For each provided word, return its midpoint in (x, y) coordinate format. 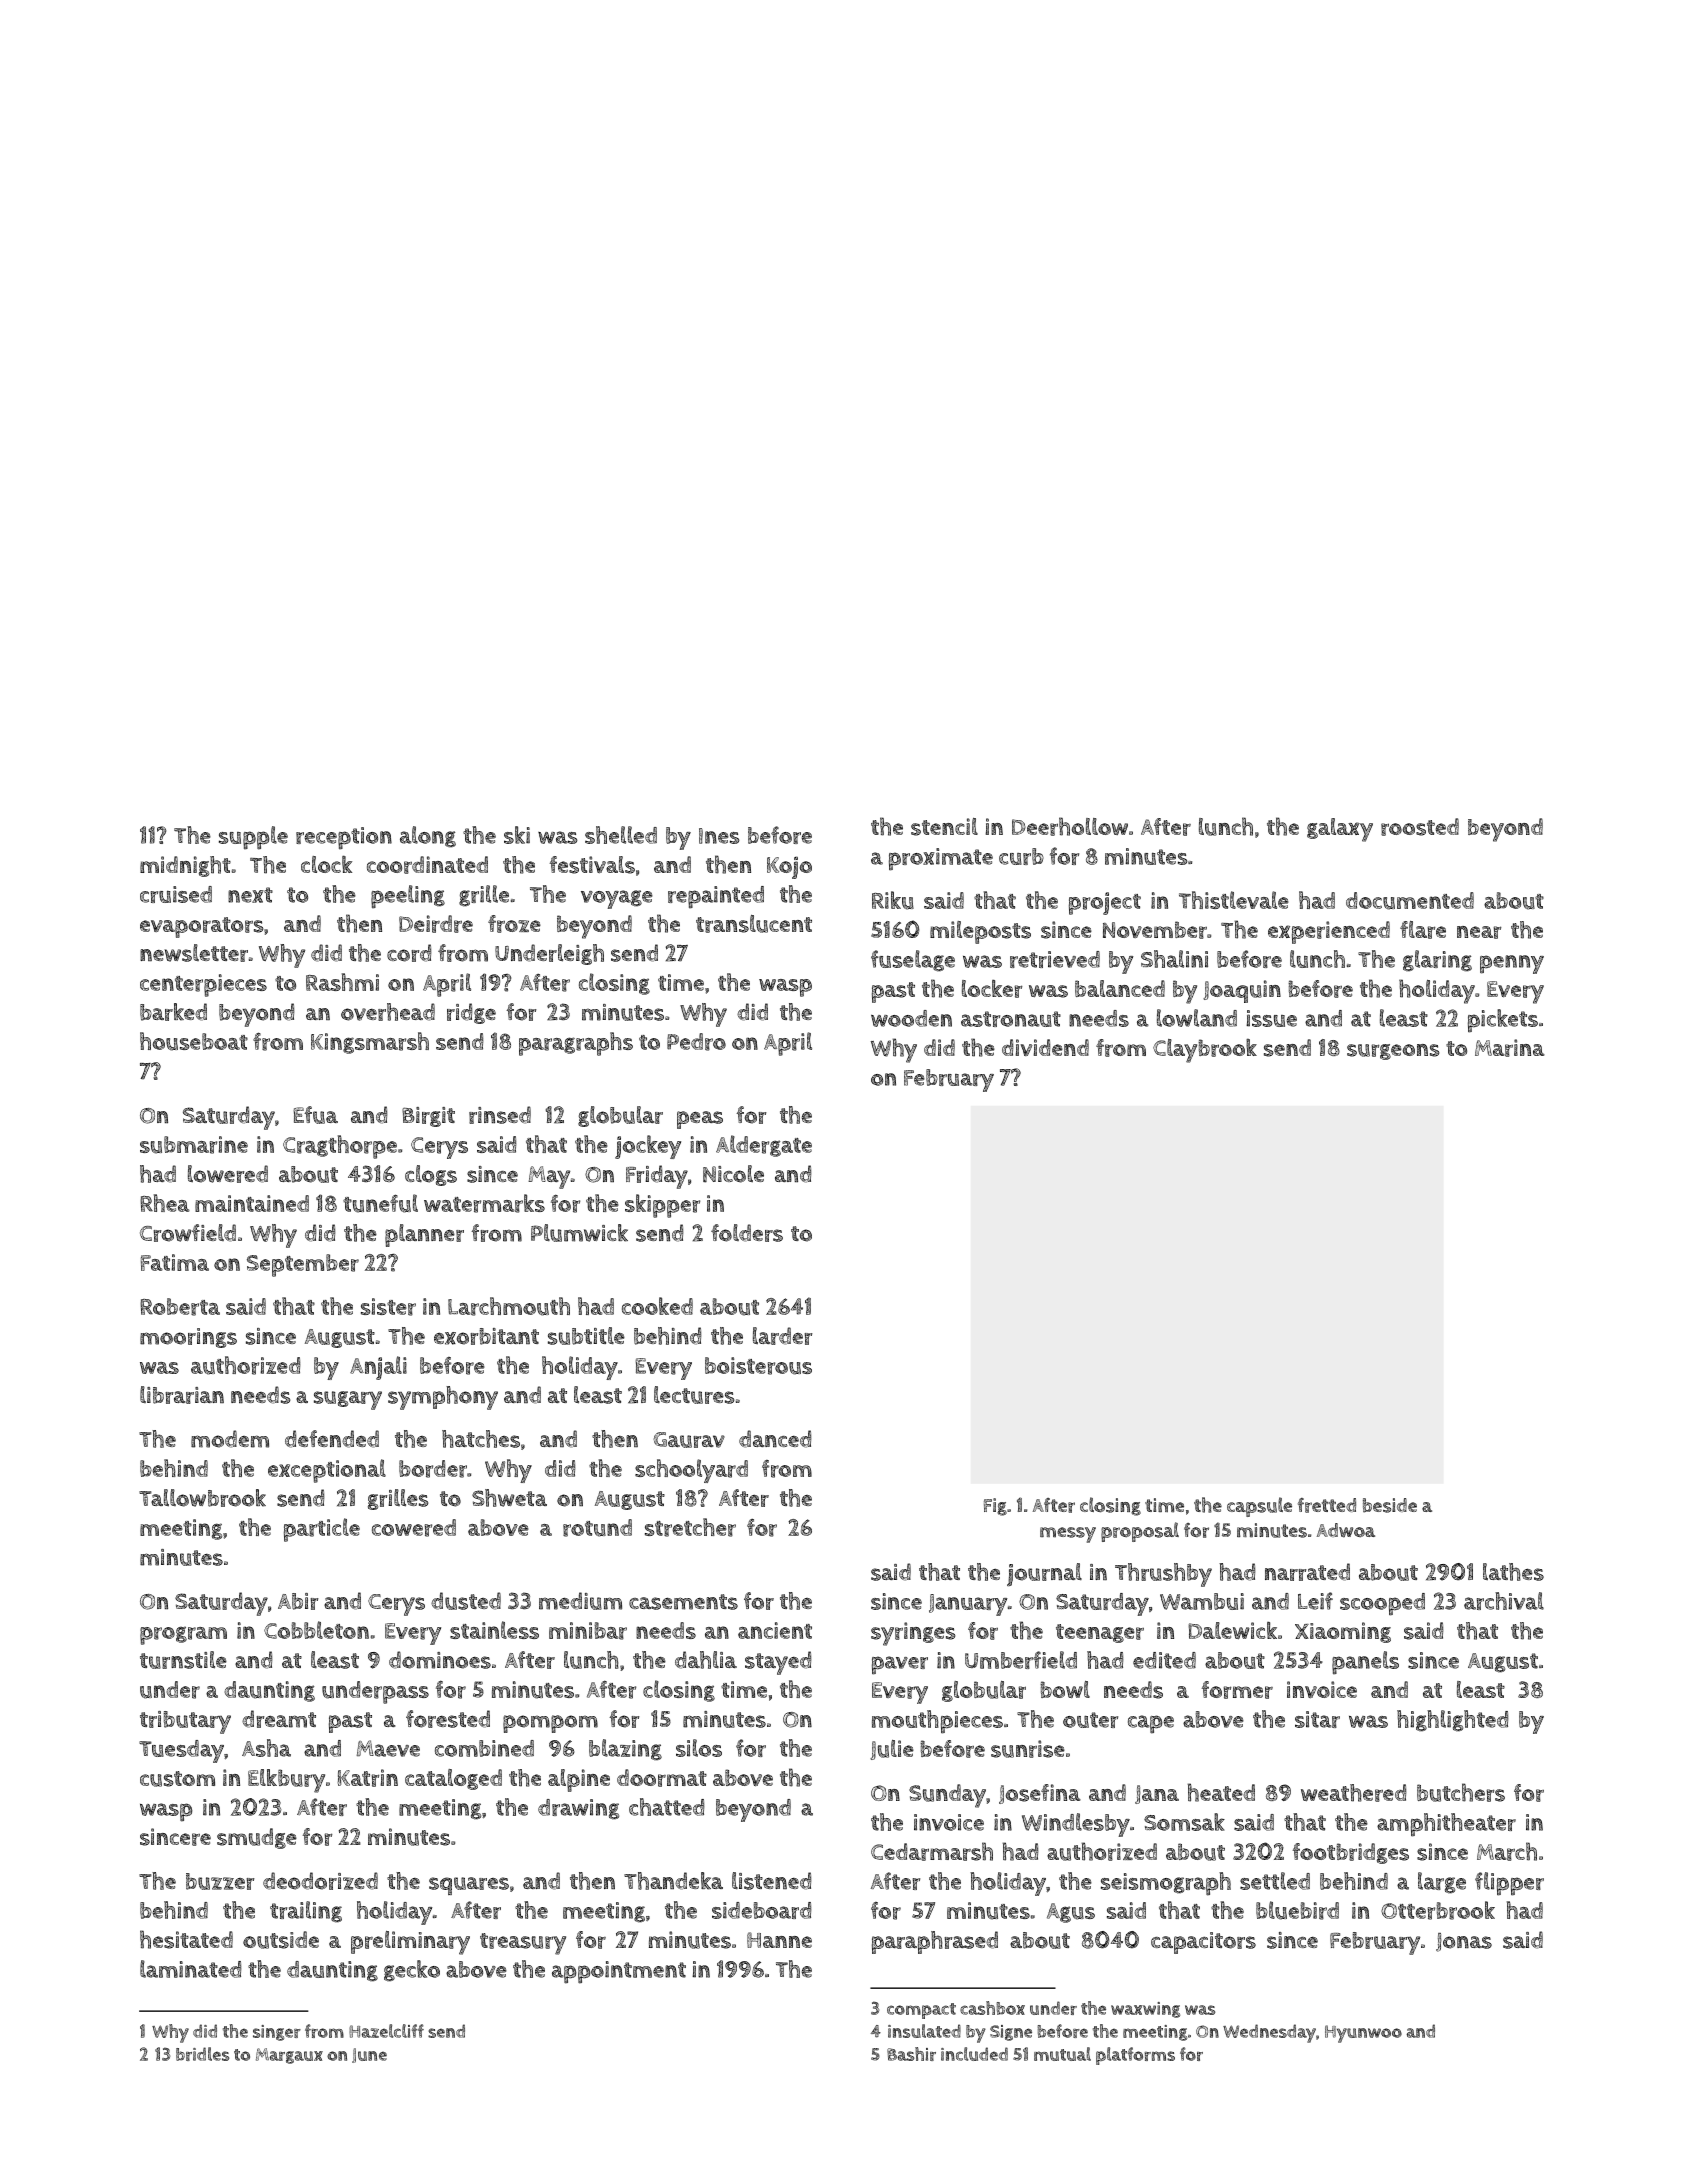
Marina (1510, 1048)
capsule (1259, 1507)
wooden (911, 1018)
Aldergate (764, 1146)
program (183, 1635)
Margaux (289, 2056)
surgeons (1393, 1052)
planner (424, 1235)
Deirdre (436, 924)
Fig (995, 1507)
